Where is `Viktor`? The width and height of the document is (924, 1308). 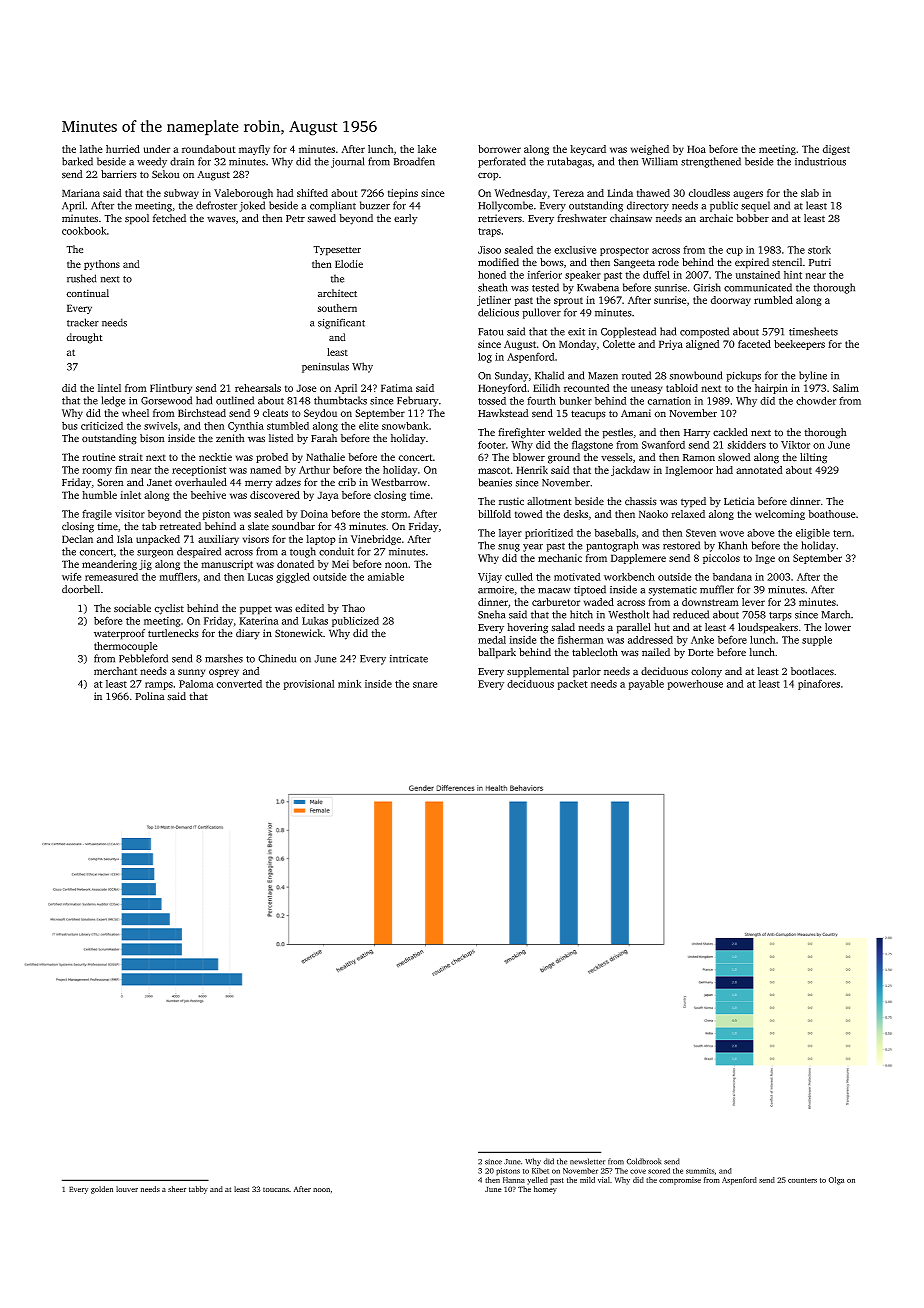
Viktor is located at coordinates (795, 445).
